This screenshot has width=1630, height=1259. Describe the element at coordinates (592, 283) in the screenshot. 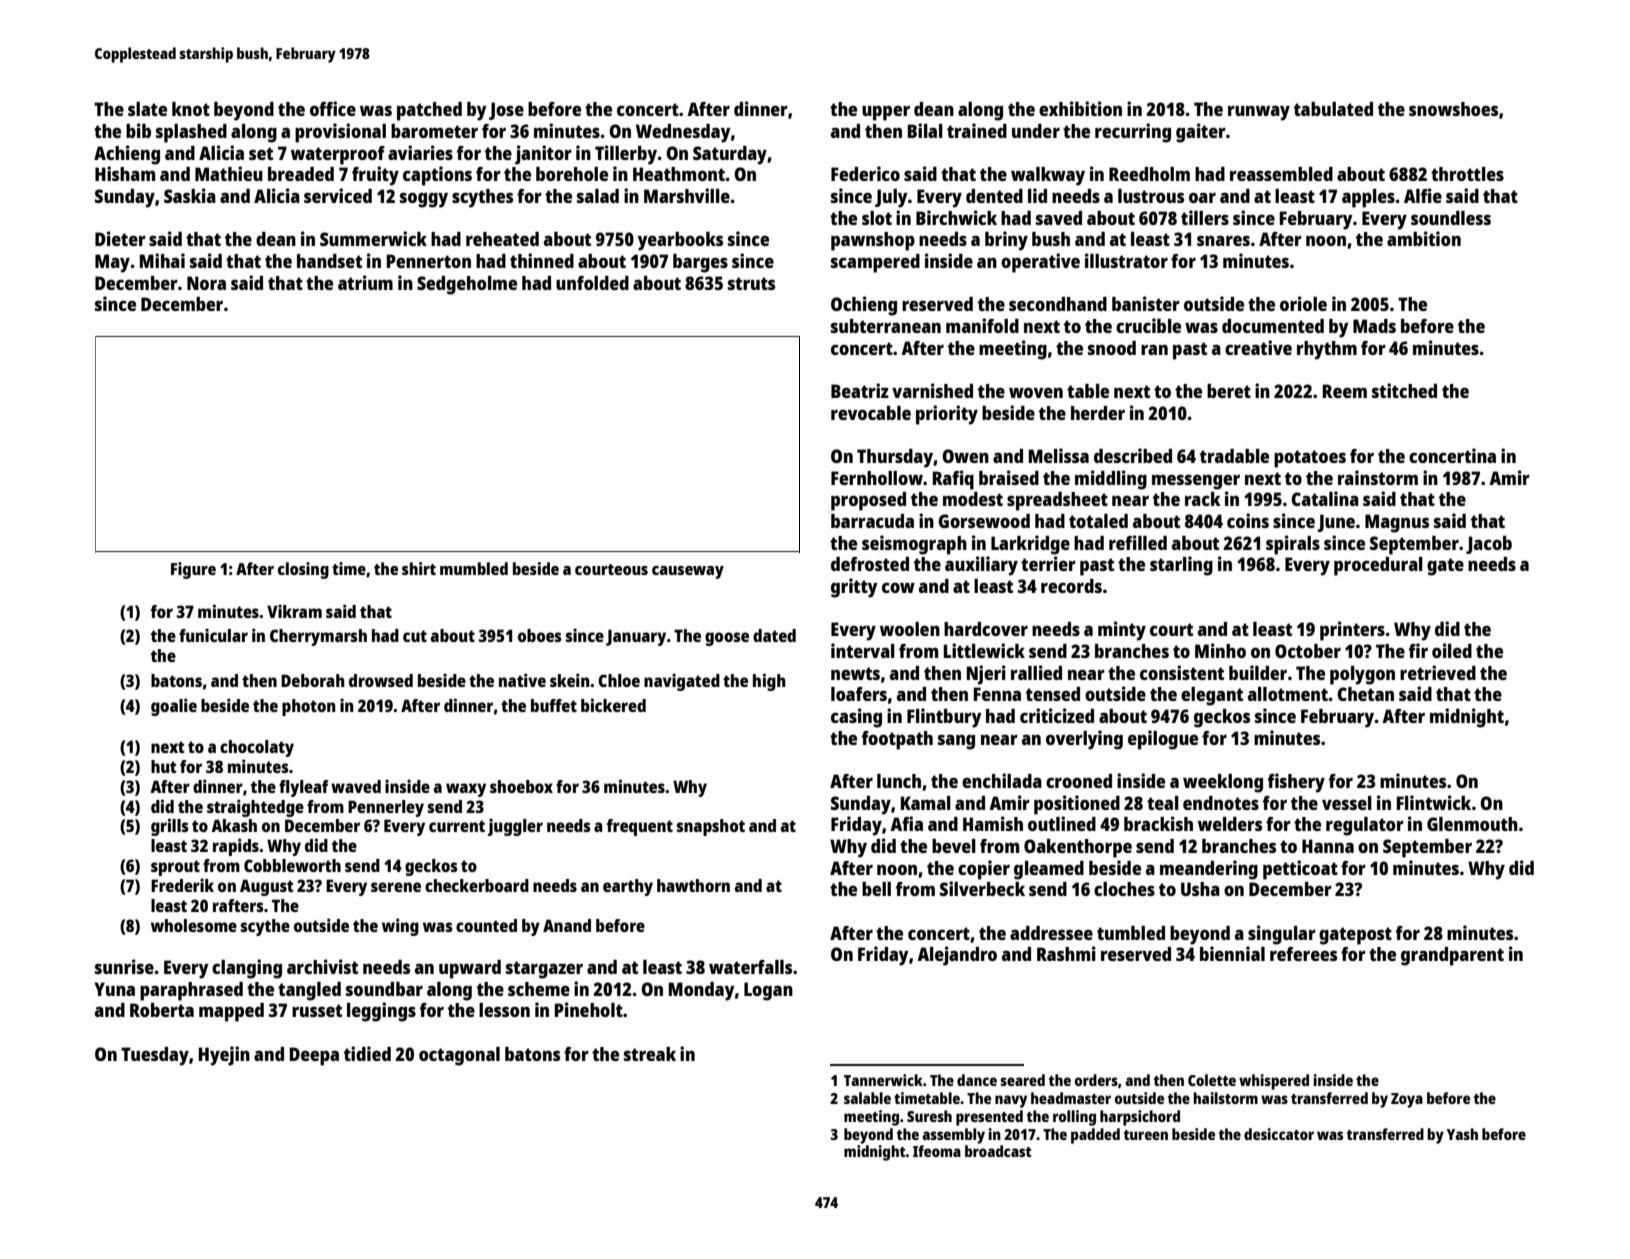

I see `unfolded` at that location.
